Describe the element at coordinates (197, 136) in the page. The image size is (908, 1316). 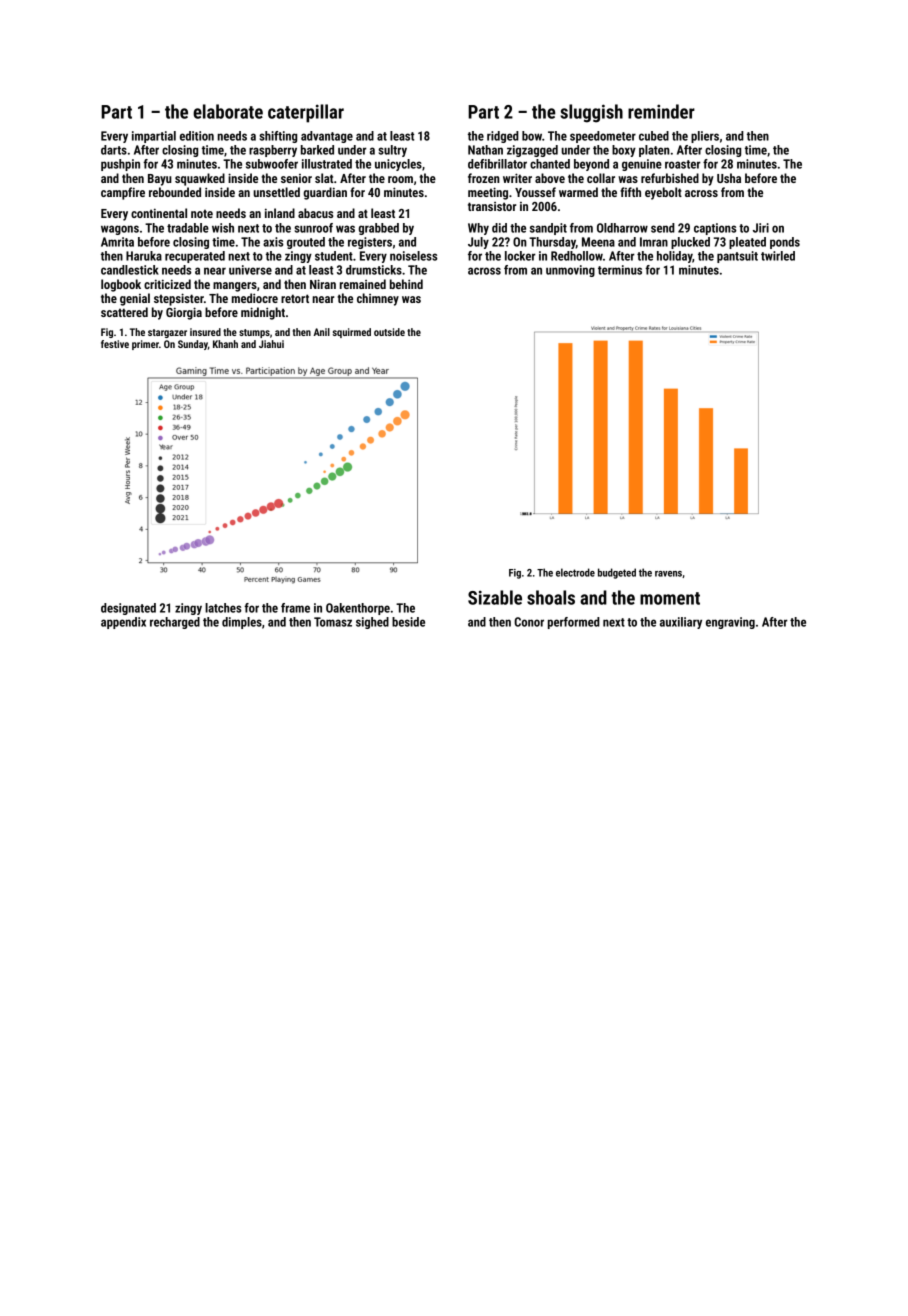
I see `edition` at that location.
